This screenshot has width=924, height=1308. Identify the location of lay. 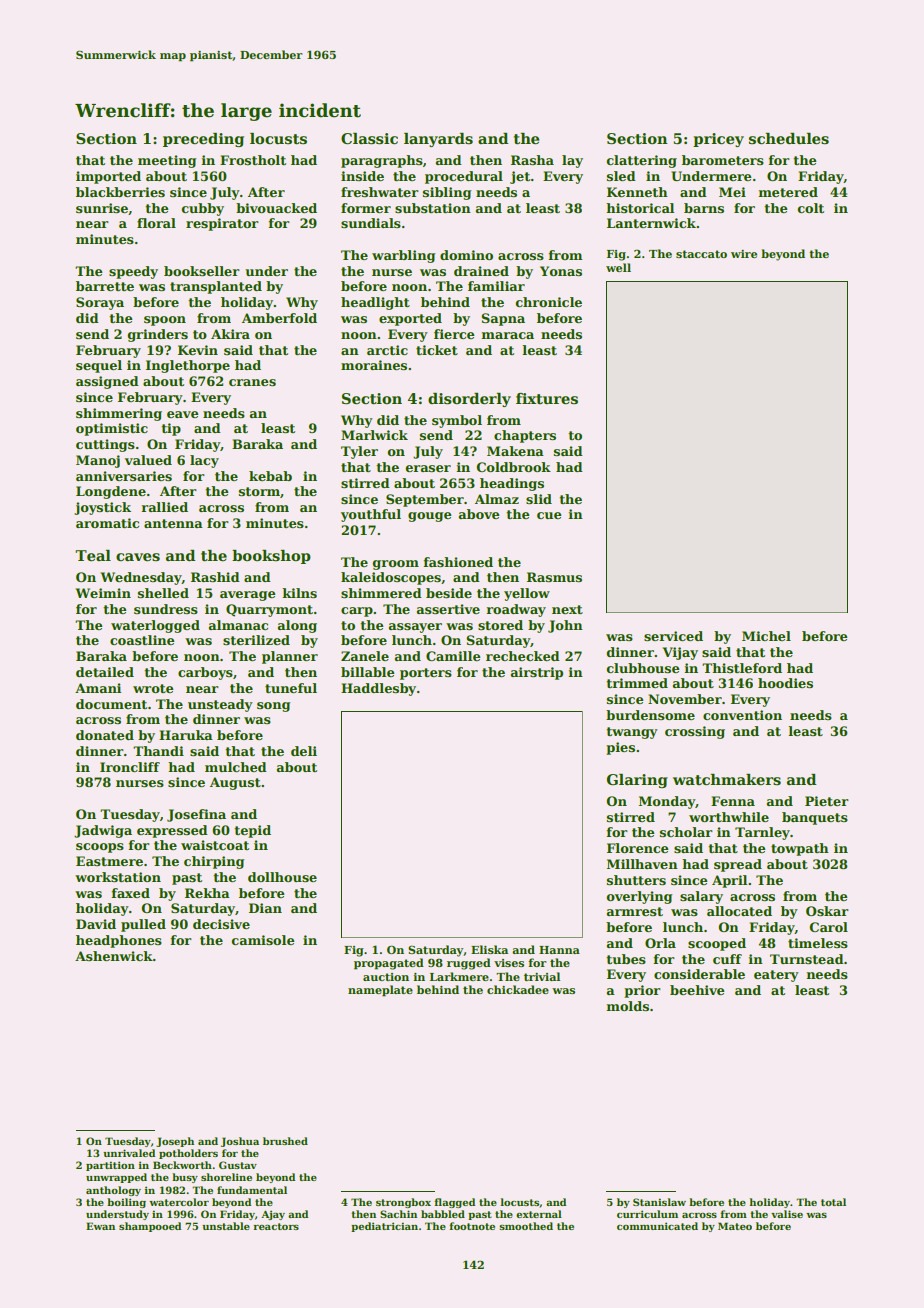
(572, 161).
